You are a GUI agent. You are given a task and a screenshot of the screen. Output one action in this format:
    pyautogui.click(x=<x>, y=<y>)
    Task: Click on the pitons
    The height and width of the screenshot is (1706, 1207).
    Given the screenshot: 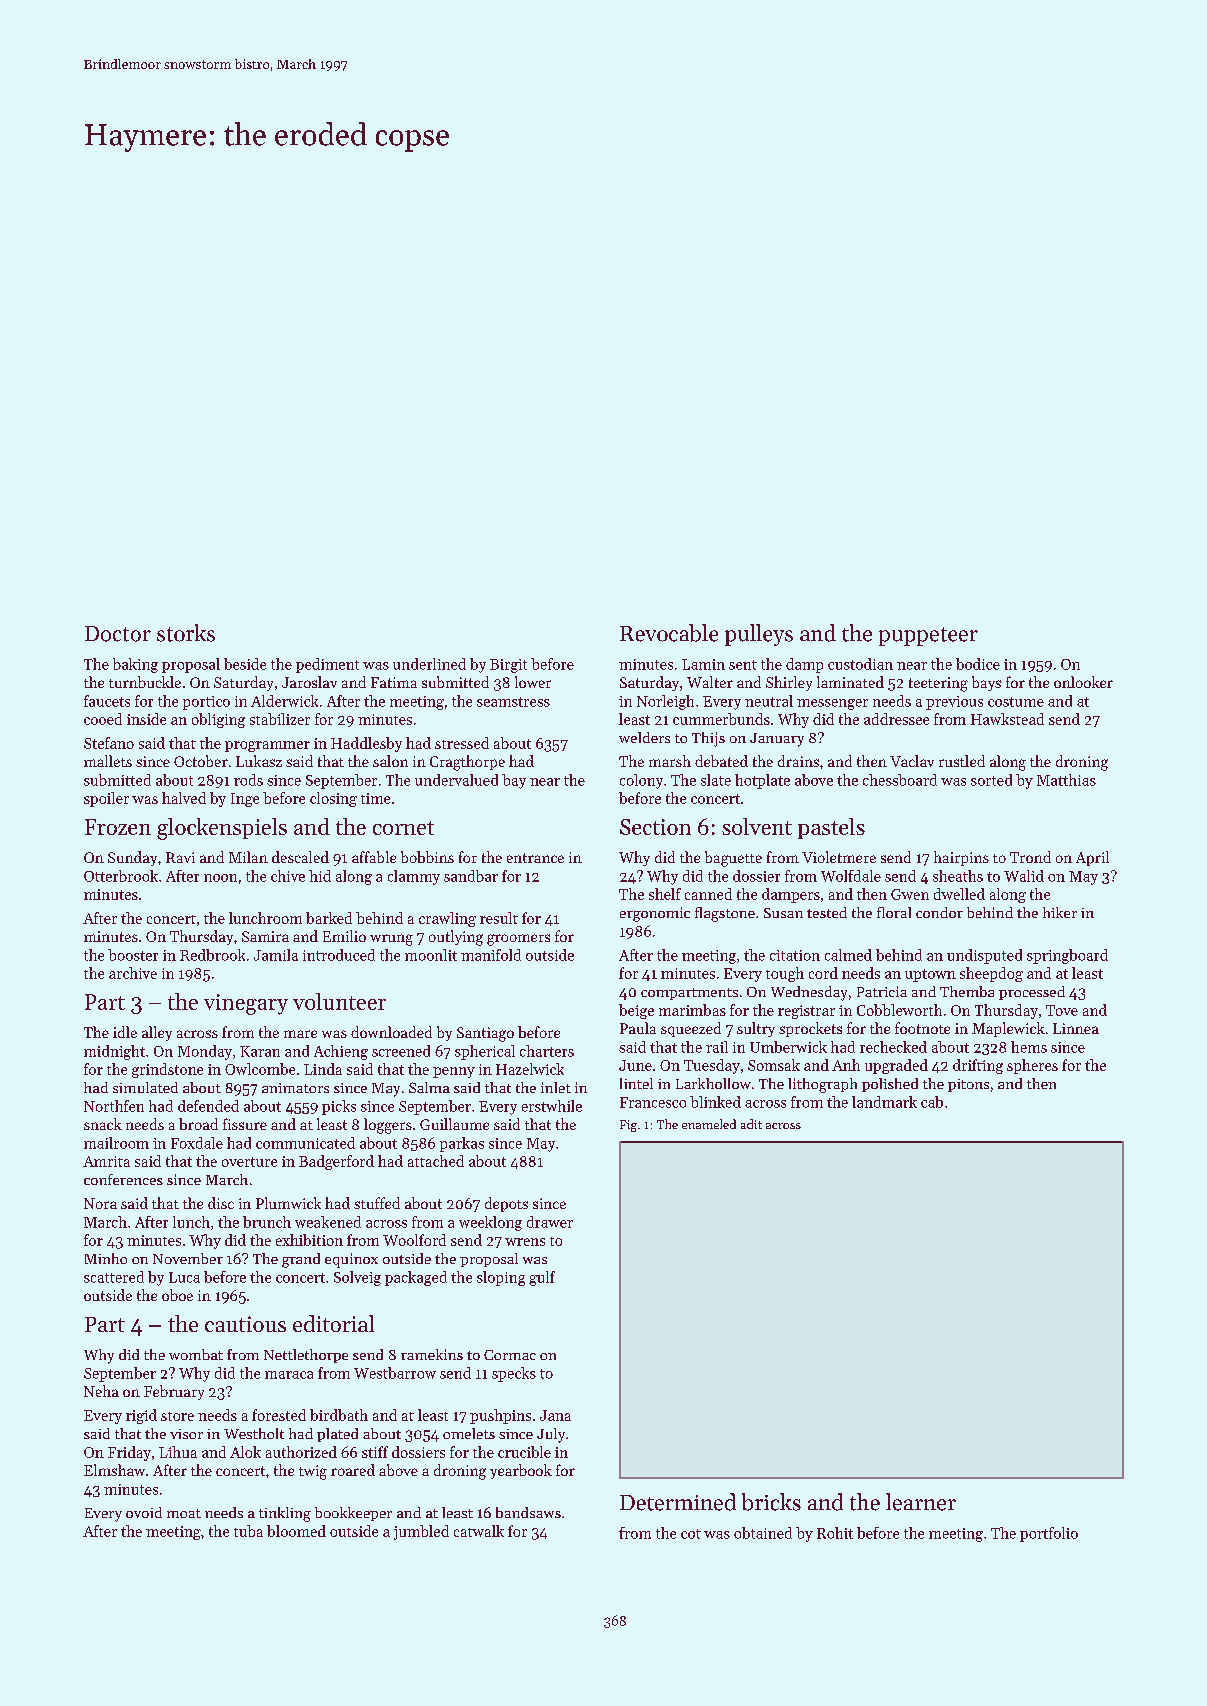 What is the action you would take?
    pyautogui.click(x=968, y=1085)
